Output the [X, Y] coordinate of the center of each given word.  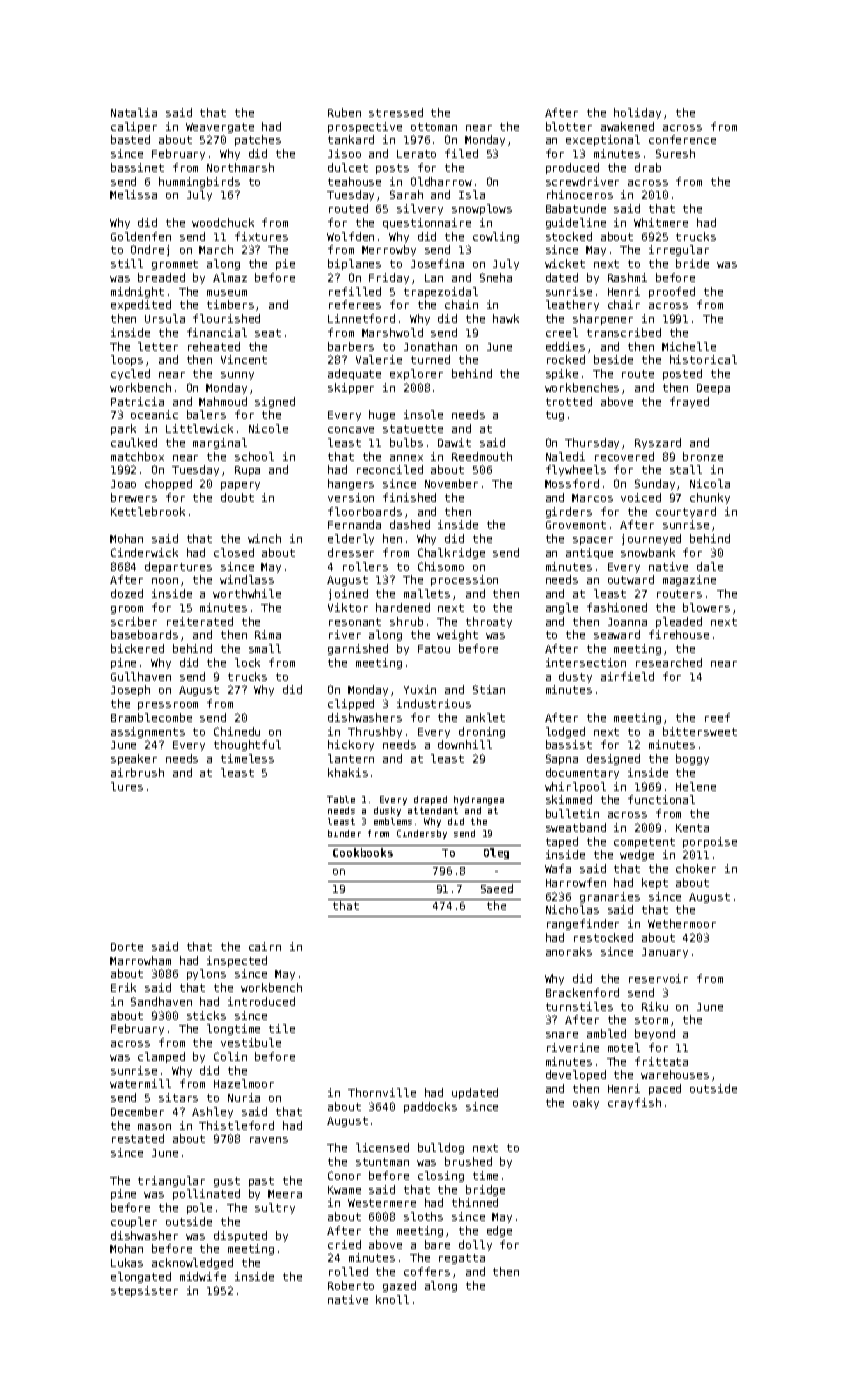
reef [717, 717]
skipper [351, 388]
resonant [355, 622]
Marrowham [140, 960]
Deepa [713, 389]
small [265, 648]
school [254, 456]
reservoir [658, 978]
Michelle [689, 346]
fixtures [261, 236]
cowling [496, 237]
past [261, 1182]
